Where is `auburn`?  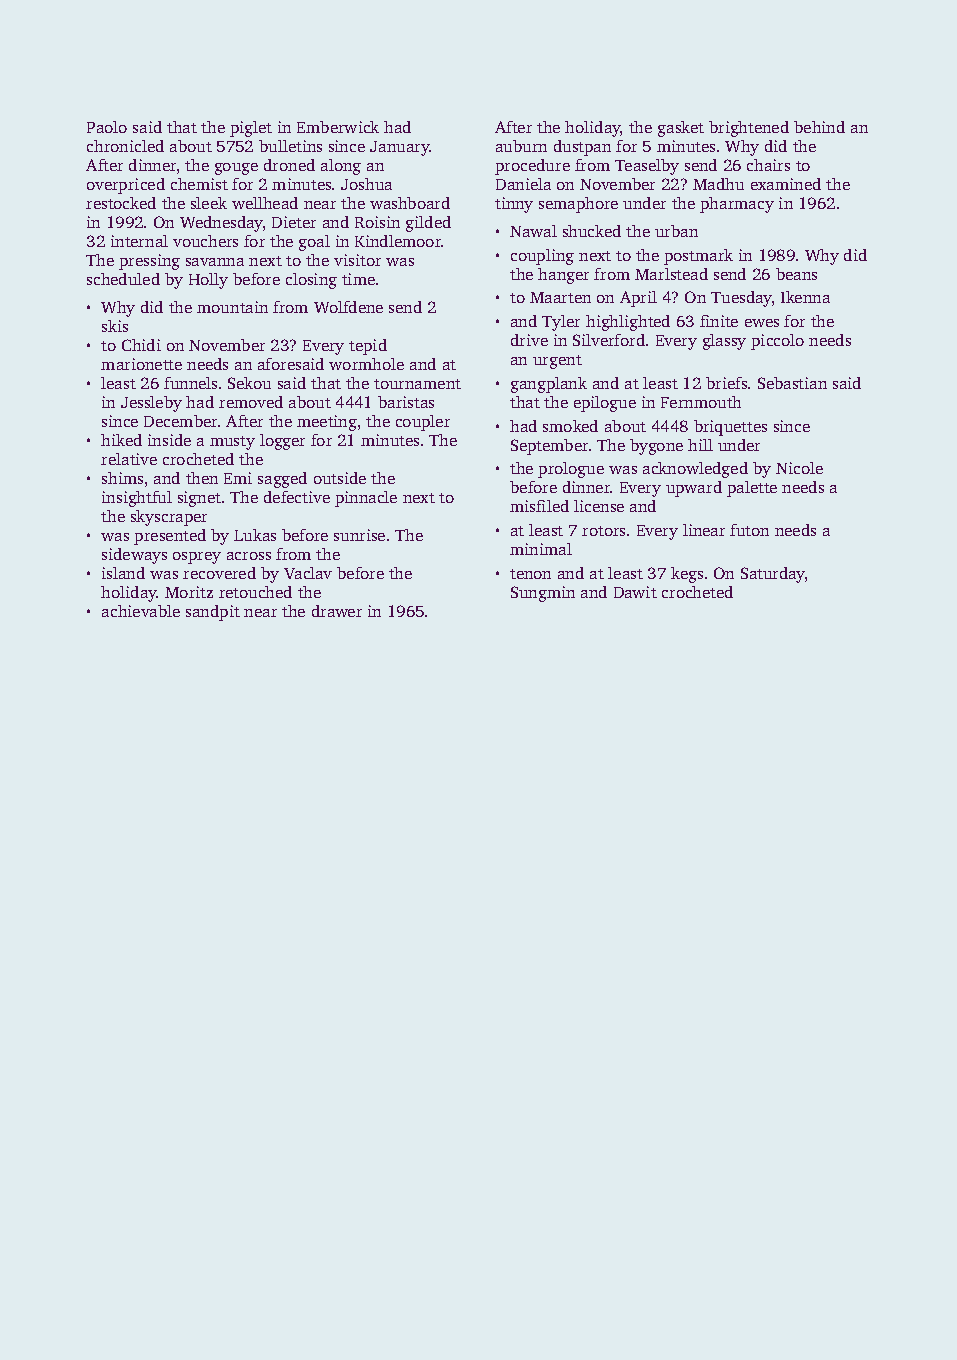
auburn is located at coordinates (521, 146).
